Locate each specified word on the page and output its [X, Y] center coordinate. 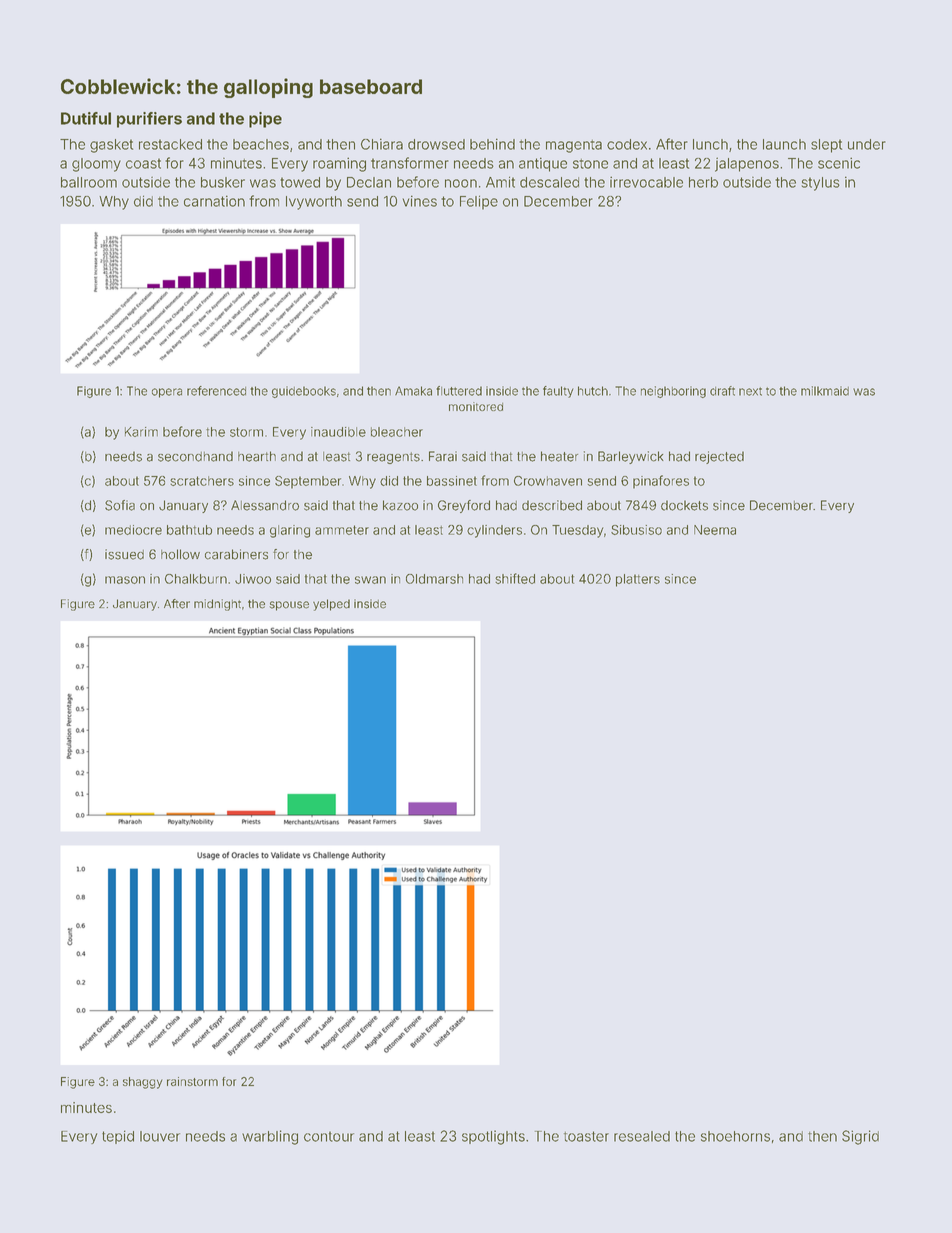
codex [627, 144]
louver [160, 1136]
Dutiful [86, 118]
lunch [710, 144]
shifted [515, 578]
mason [125, 580]
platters [638, 580]
